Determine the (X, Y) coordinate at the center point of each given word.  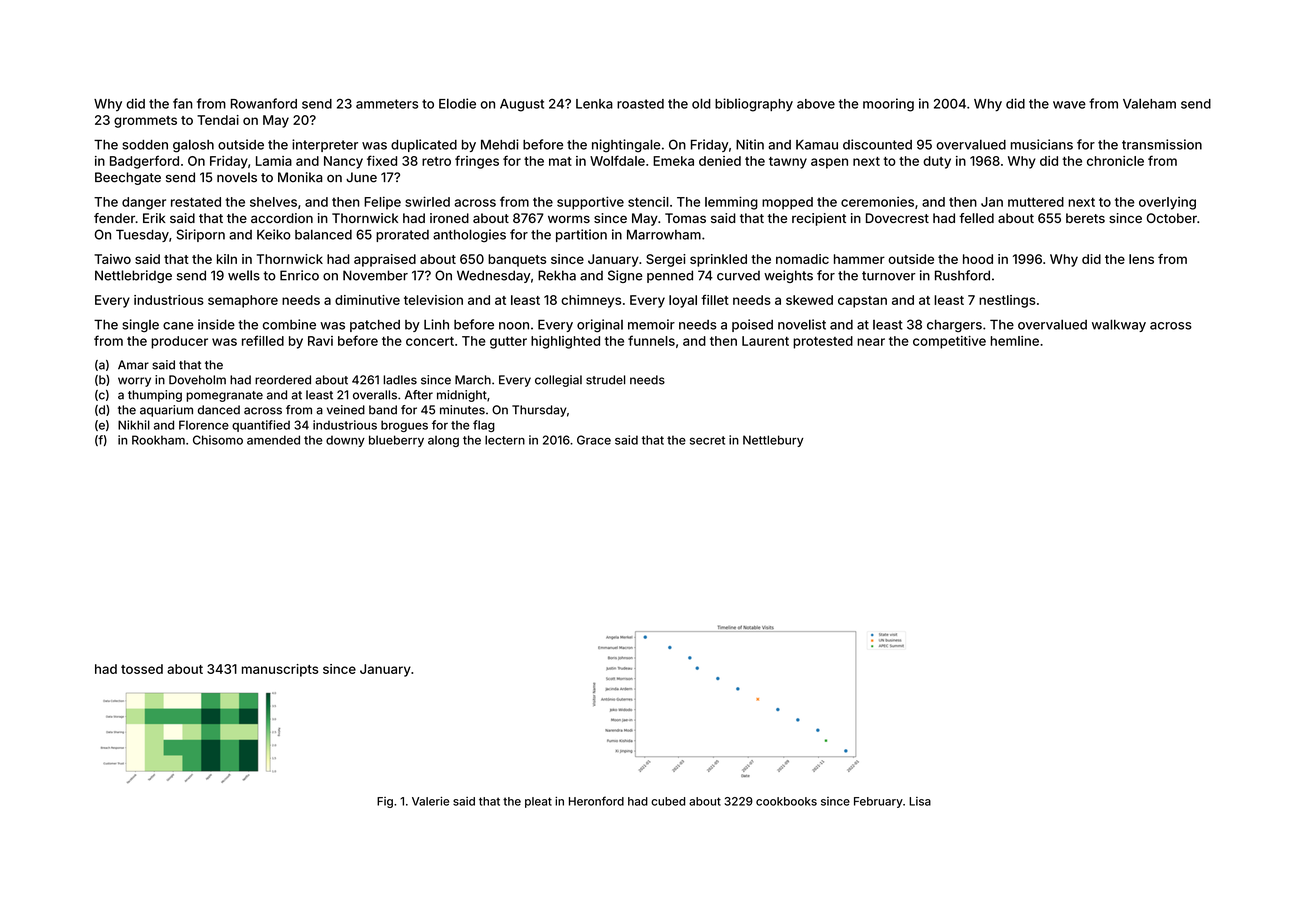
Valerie (430, 801)
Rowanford (264, 103)
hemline (1015, 341)
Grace (594, 440)
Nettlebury (773, 441)
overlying (1167, 203)
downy (345, 441)
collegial (558, 381)
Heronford (596, 801)
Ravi (320, 341)
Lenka (594, 104)
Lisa (920, 801)
